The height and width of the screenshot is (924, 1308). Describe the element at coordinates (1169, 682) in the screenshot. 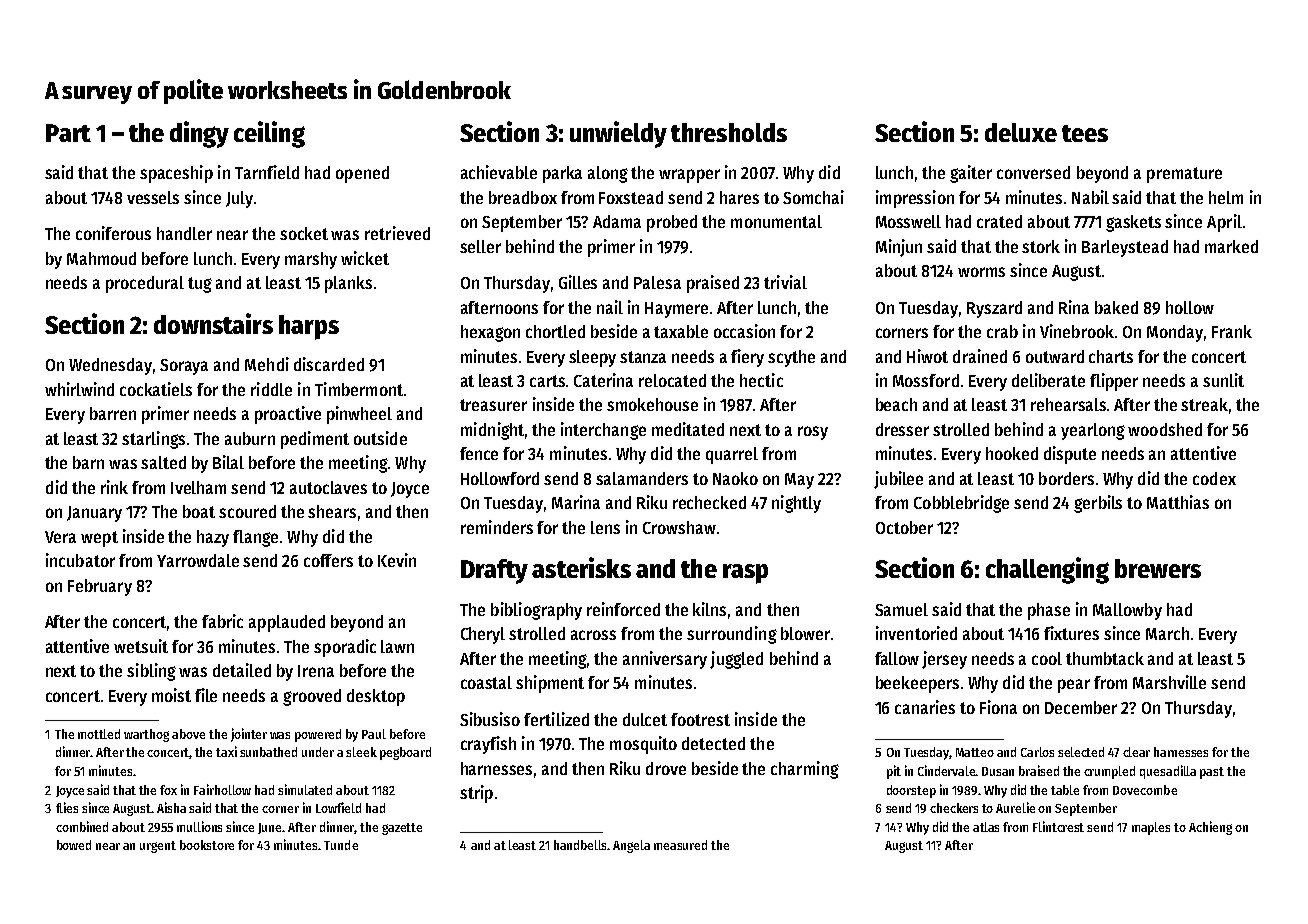

I see `Marshville` at that location.
